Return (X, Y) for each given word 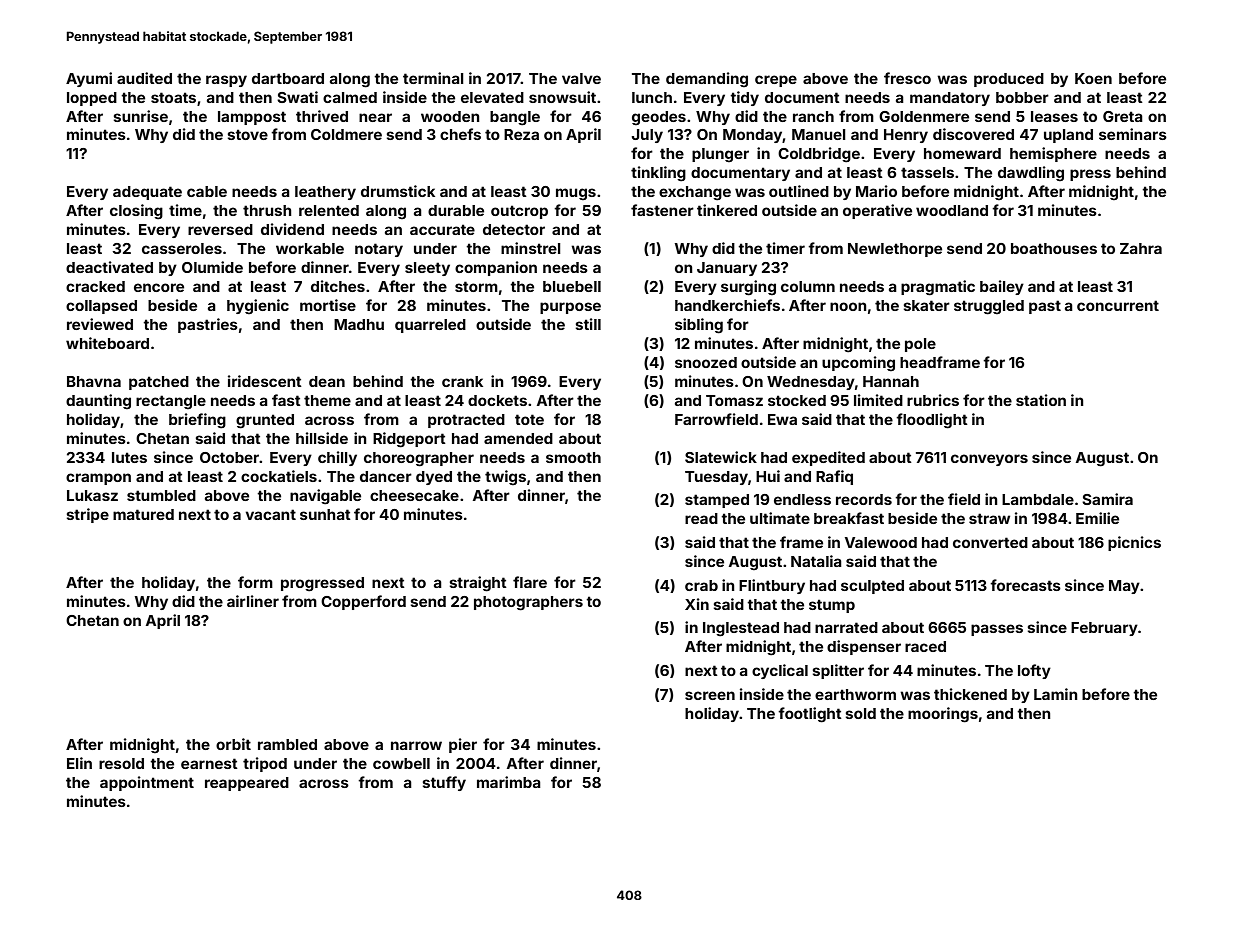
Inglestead (741, 629)
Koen (1093, 78)
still (588, 324)
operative (877, 211)
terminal (433, 78)
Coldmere (346, 134)
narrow (416, 745)
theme (327, 400)
